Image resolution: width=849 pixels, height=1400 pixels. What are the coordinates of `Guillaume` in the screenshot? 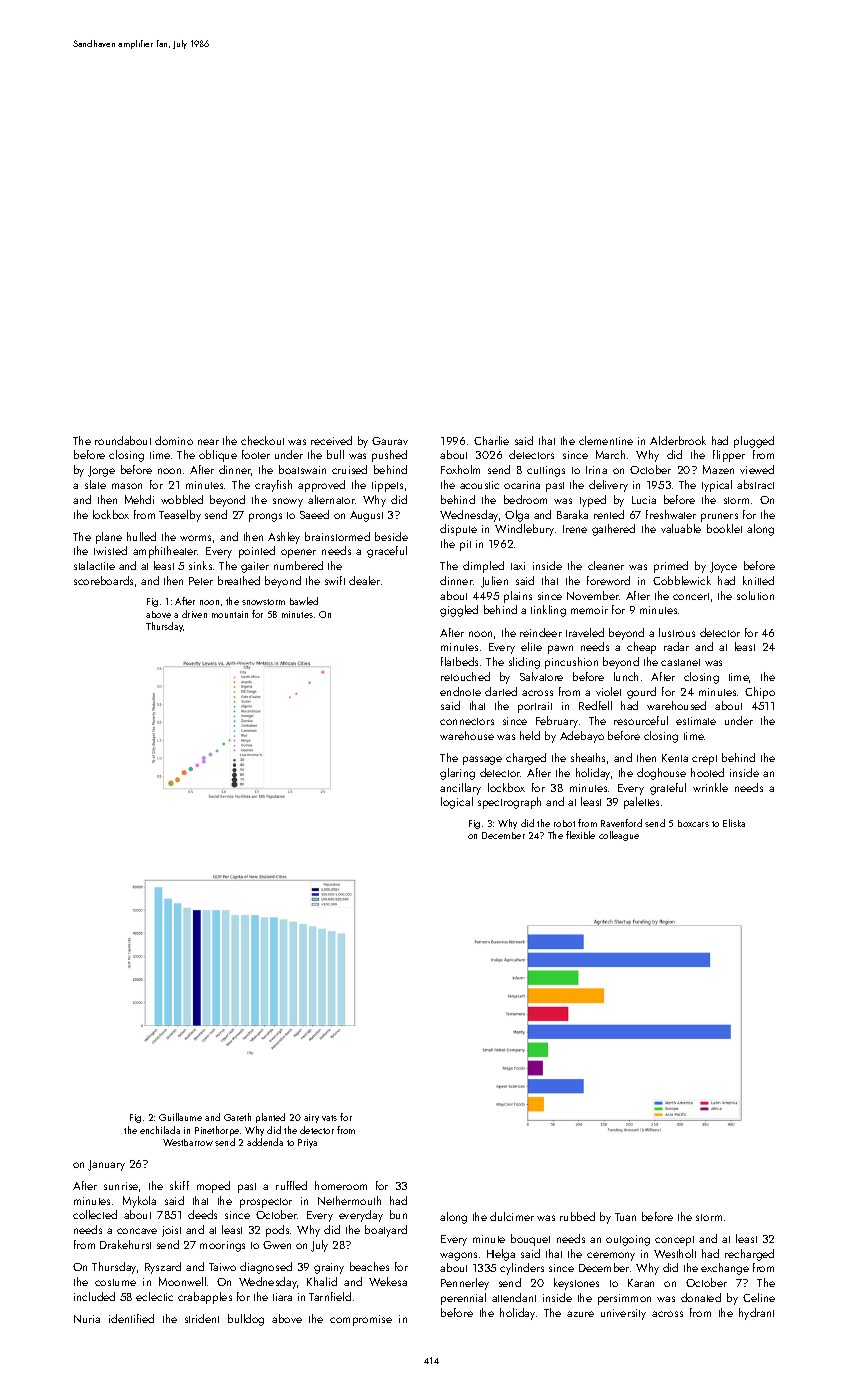 It's located at (180, 1117).
